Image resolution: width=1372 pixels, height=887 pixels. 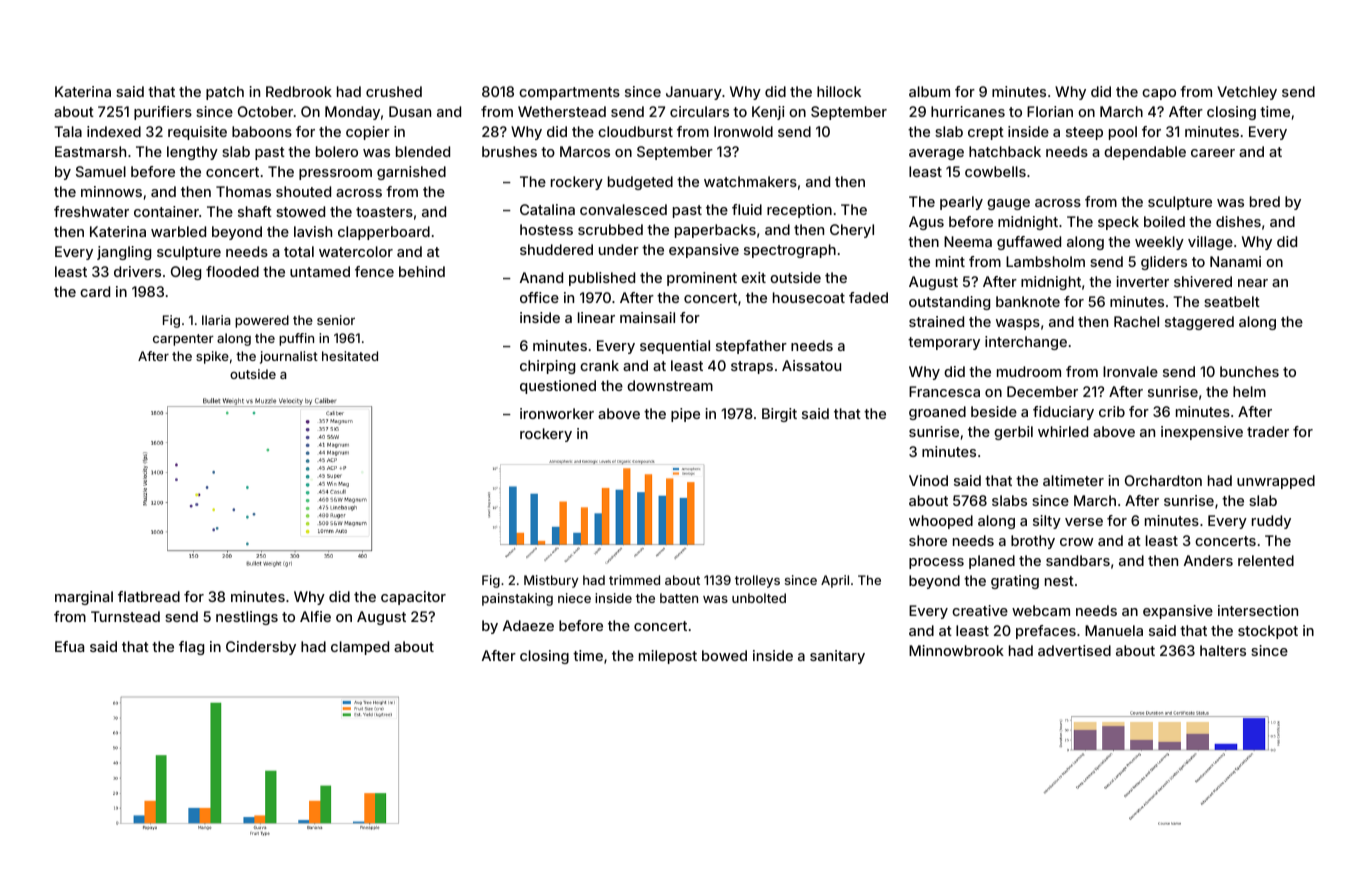 I want to click on unwrapped, so click(x=1276, y=482).
